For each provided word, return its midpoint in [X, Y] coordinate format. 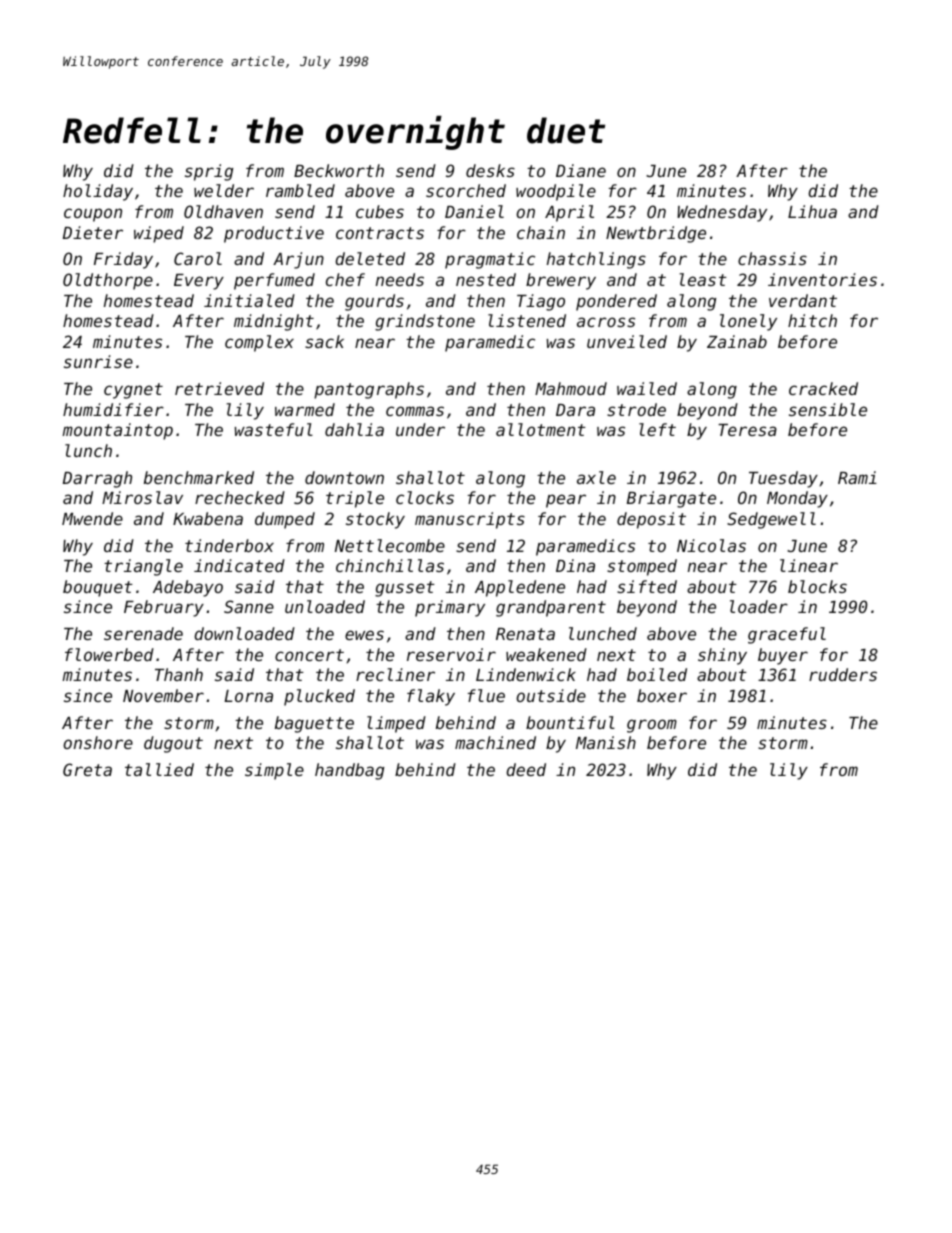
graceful [787, 635]
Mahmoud [571, 388]
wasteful [274, 429]
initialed [249, 300]
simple [274, 771]
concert [309, 655]
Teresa [747, 430]
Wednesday [722, 213]
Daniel [474, 211]
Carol [198, 258]
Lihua [812, 211]
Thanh [179, 674]
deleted [370, 258]
